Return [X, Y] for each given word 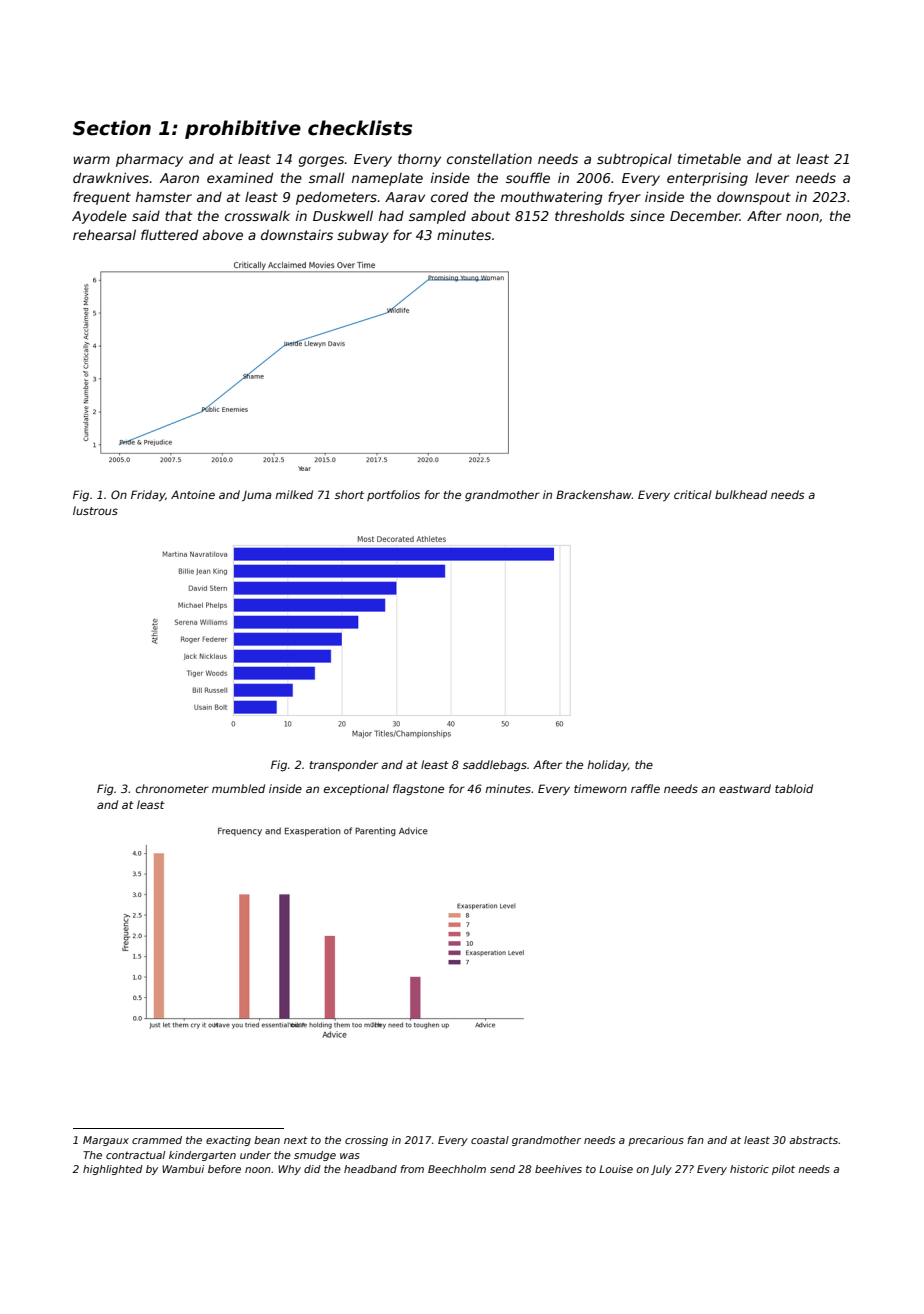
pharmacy [149, 160]
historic [749, 1169]
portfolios [393, 495]
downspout [754, 198]
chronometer [172, 788]
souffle [528, 177]
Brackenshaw [594, 494]
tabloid [794, 788]
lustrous [95, 510]
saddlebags [495, 766]
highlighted [113, 1170]
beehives [558, 1169]
